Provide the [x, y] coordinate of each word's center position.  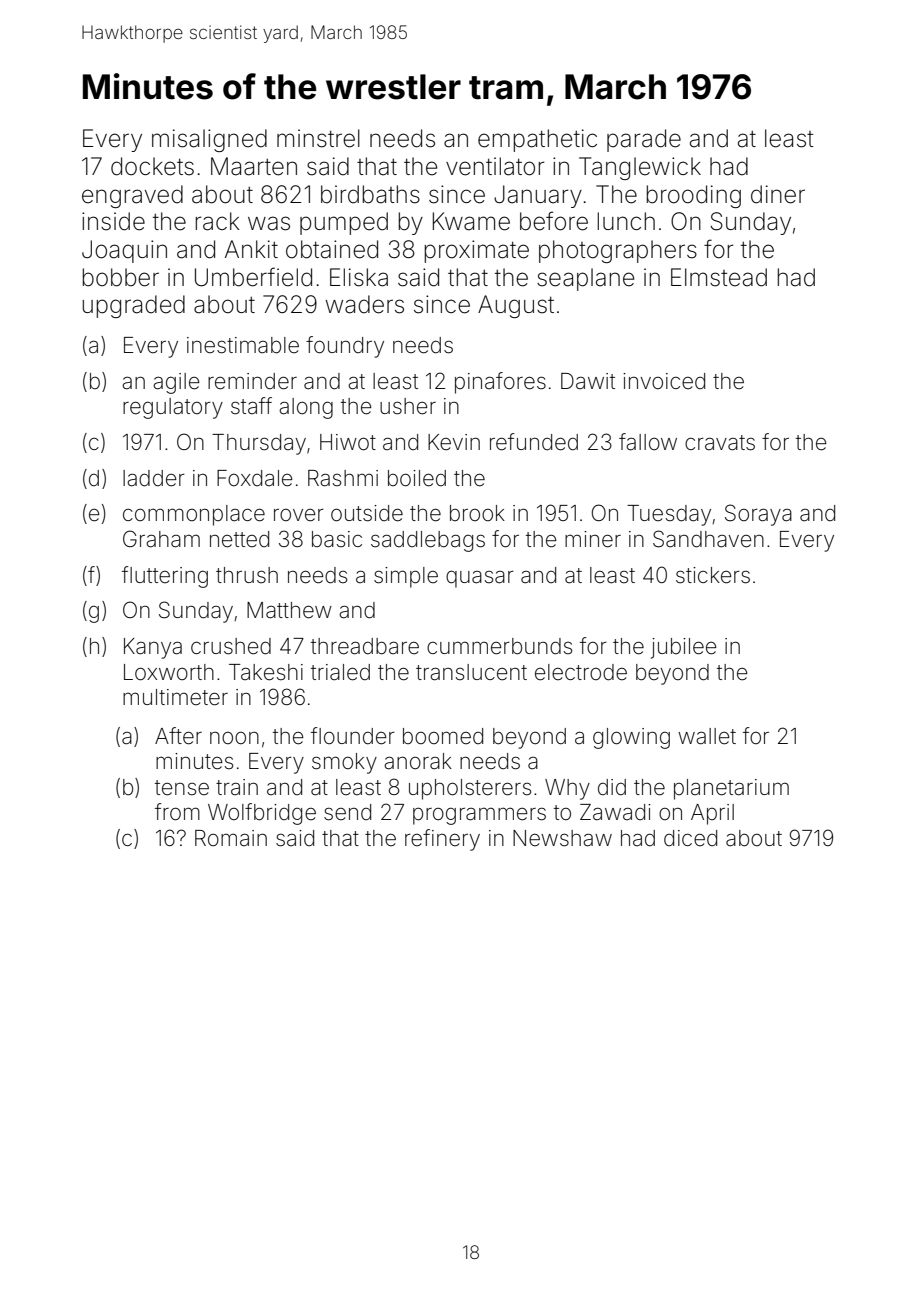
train [237, 787]
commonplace [194, 515]
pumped [344, 223]
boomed [443, 736]
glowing [631, 738]
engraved [132, 196]
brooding [693, 196]
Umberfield [253, 277]
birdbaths [370, 194]
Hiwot [348, 442]
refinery [442, 840]
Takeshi [266, 672]
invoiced [664, 381]
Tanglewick [640, 168]
